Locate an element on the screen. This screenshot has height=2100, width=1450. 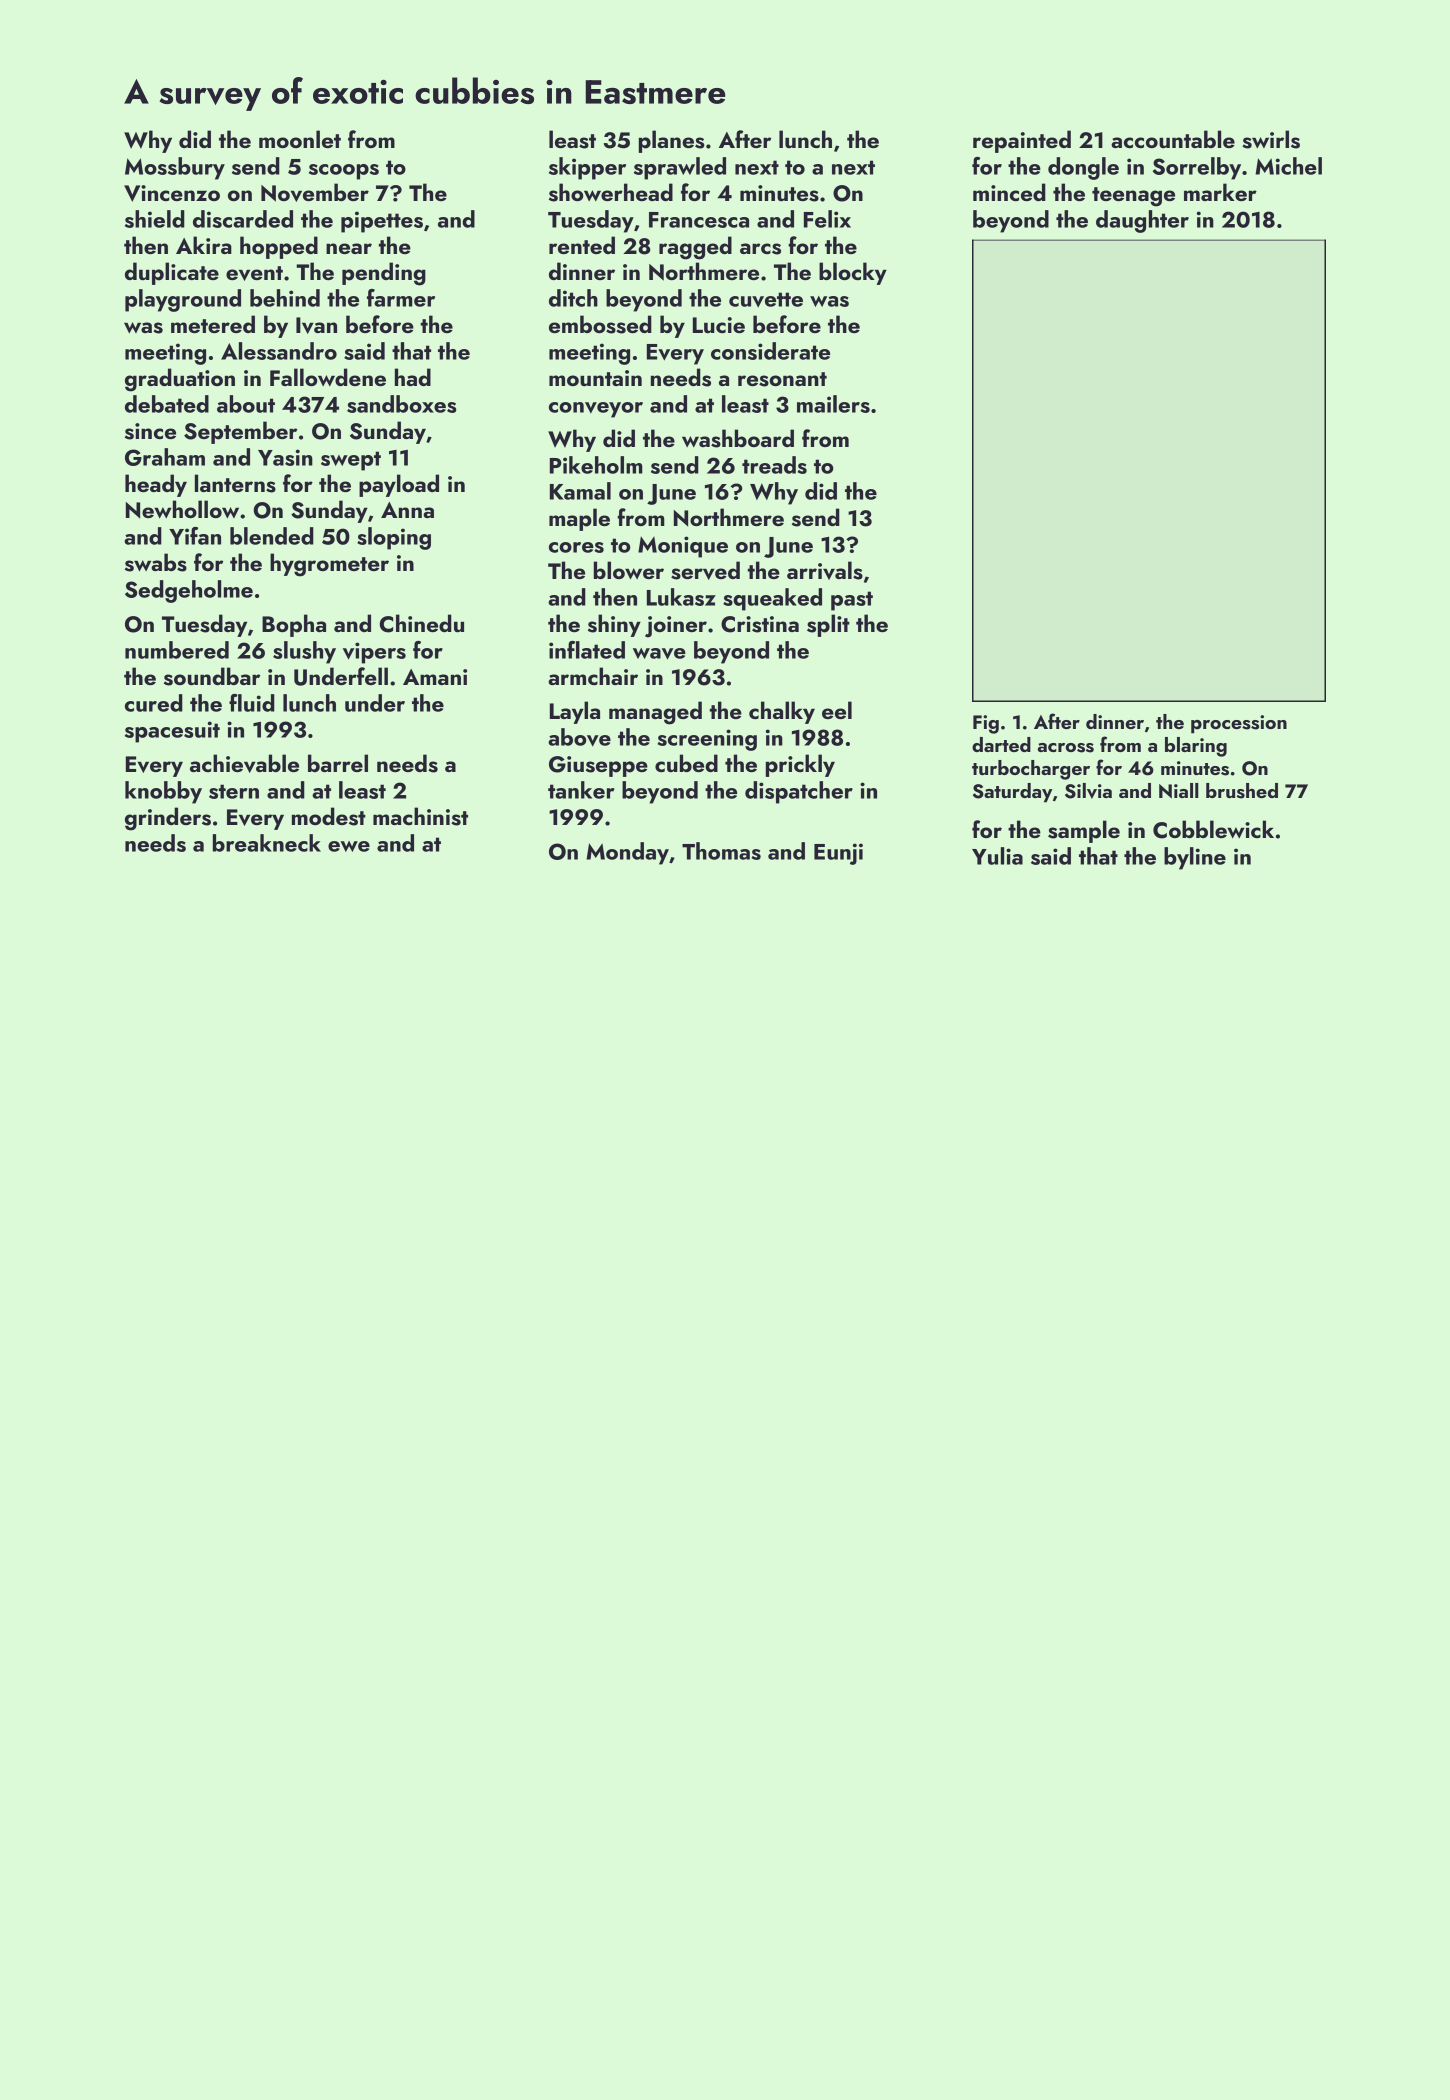
swirls is located at coordinates (1271, 139).
